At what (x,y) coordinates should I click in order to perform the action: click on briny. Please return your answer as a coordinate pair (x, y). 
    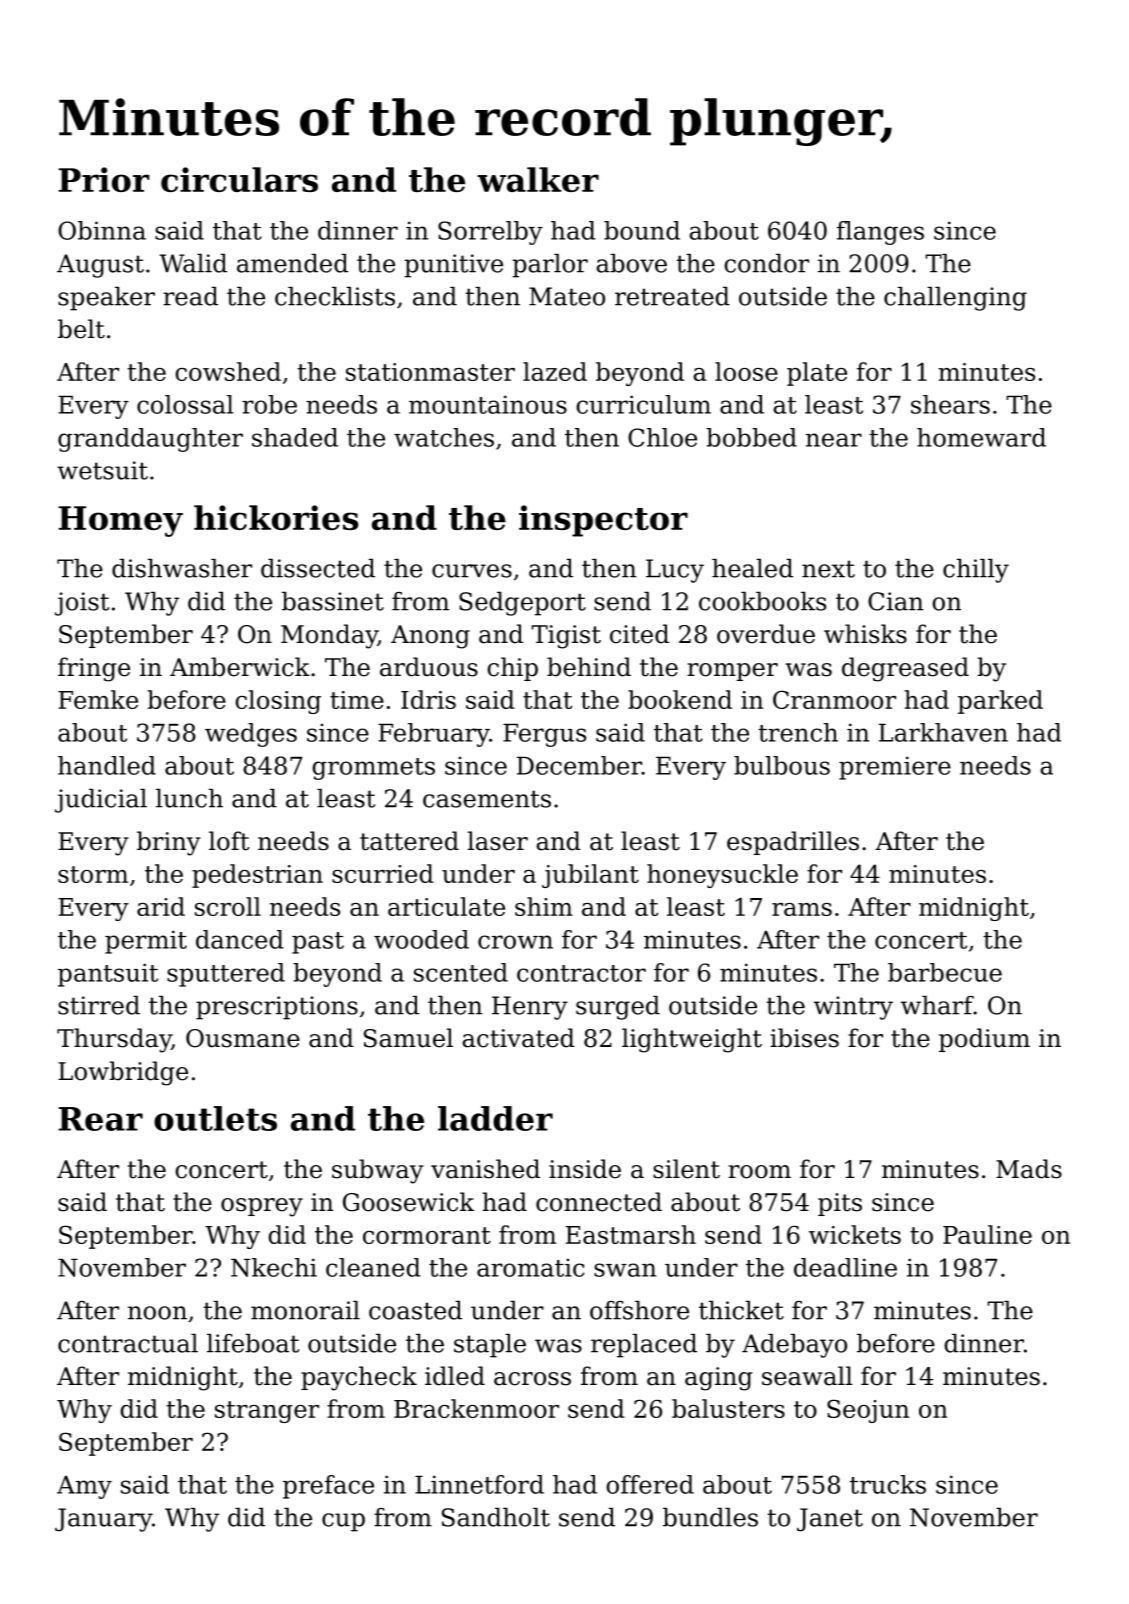
    Looking at the image, I should click on (169, 843).
